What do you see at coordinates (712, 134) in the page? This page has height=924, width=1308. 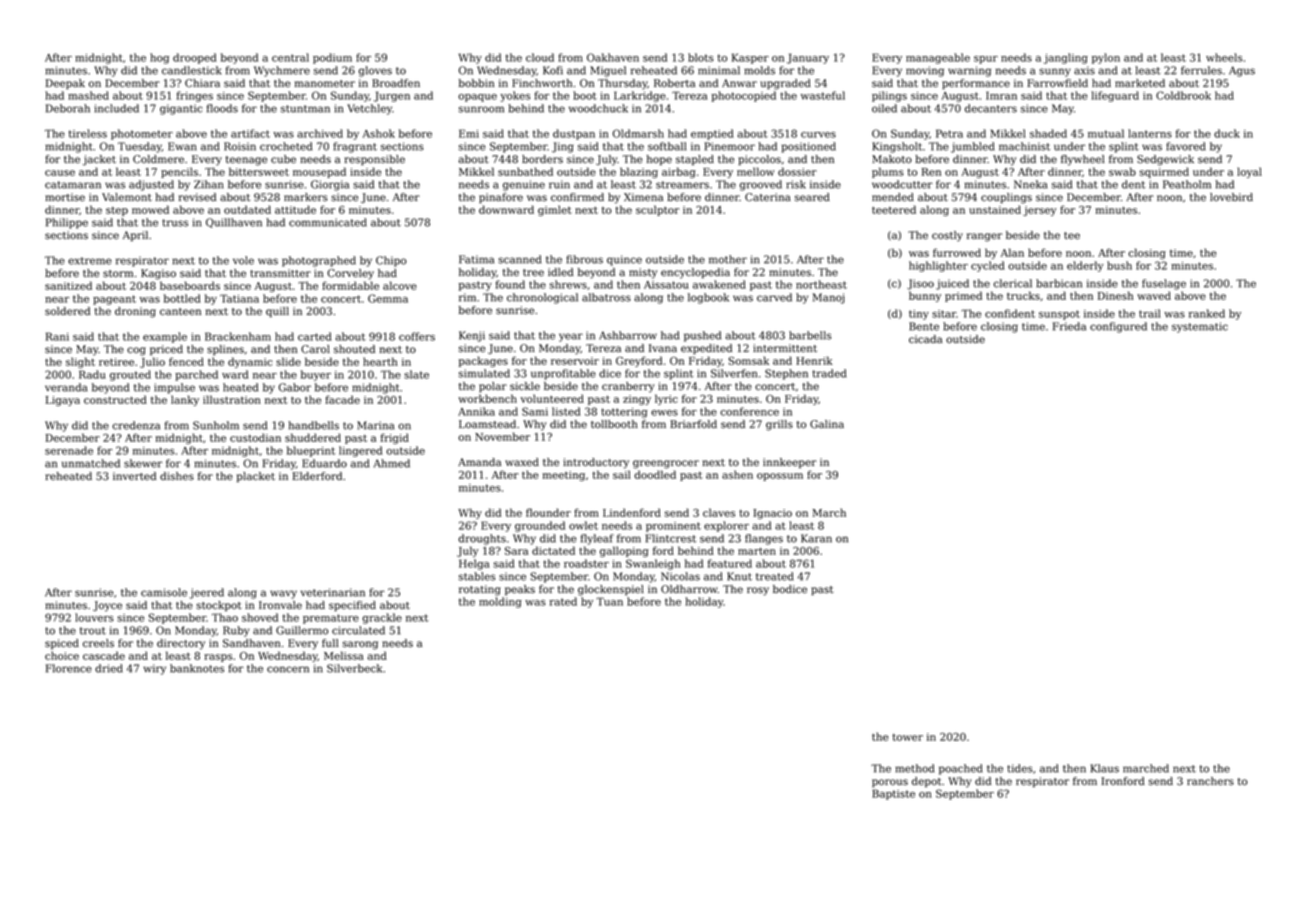 I see `emptied` at bounding box center [712, 134].
